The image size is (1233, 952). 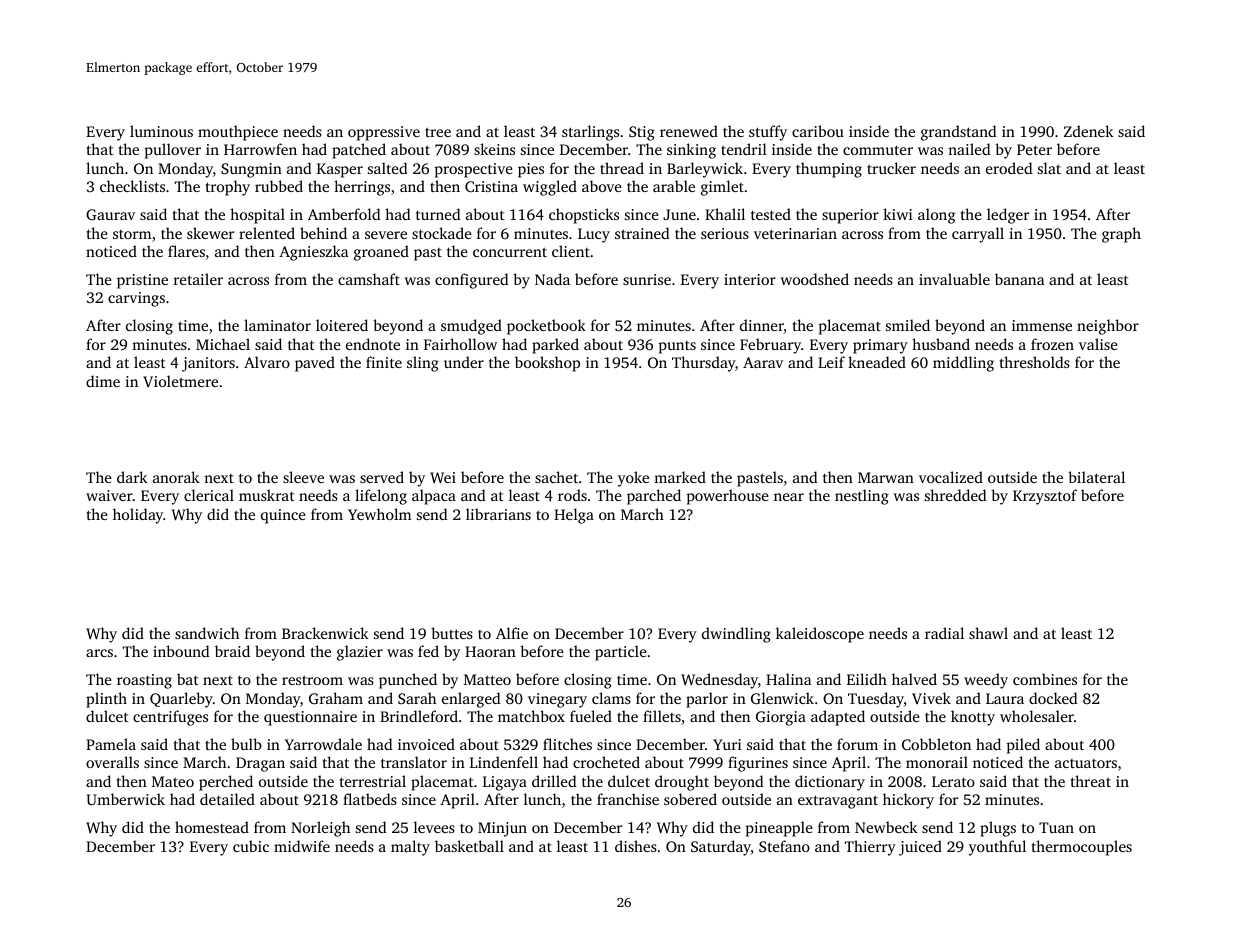 What do you see at coordinates (359, 151) in the document?
I see `patched` at bounding box center [359, 151].
